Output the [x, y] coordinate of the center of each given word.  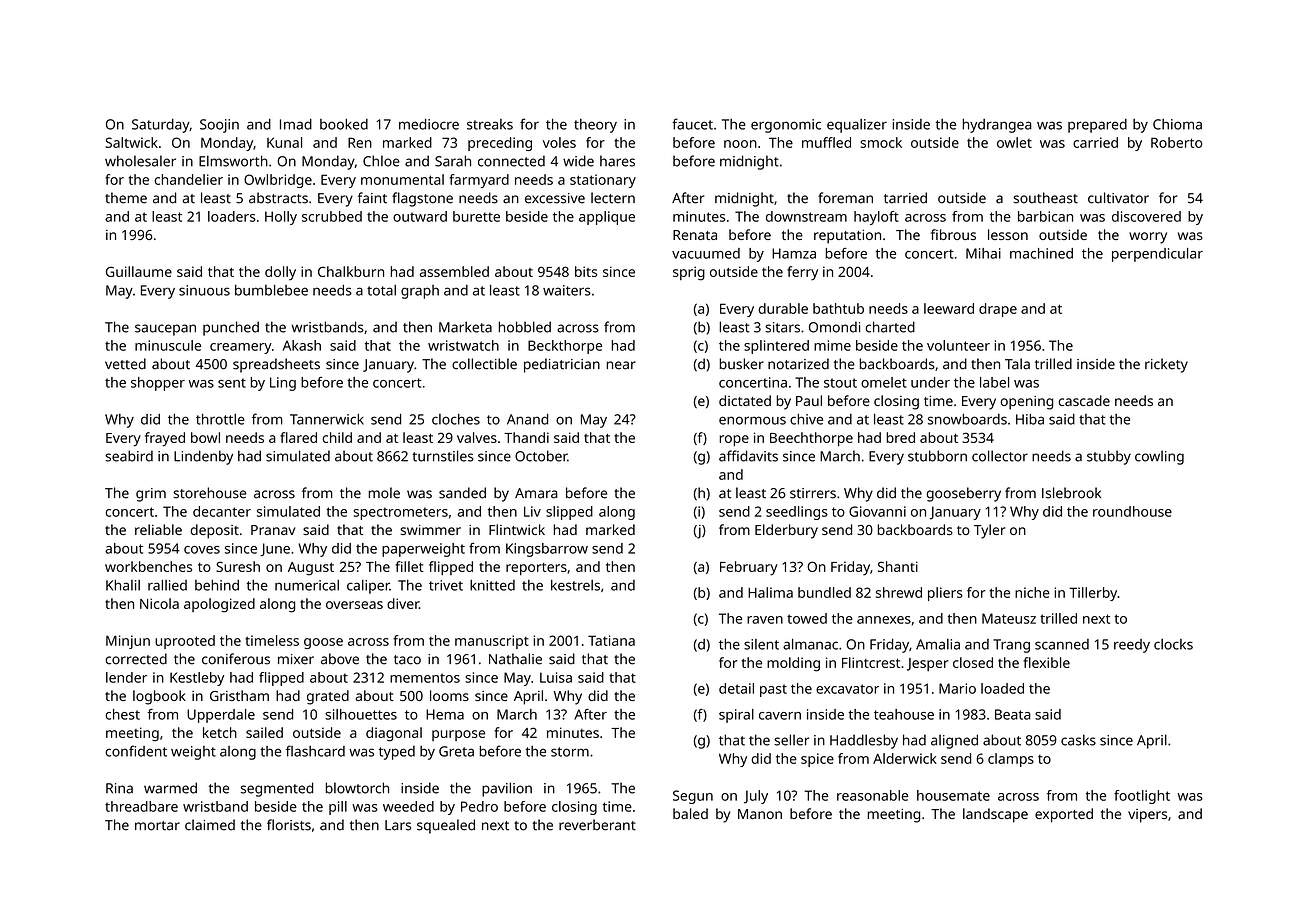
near [621, 365]
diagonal [394, 734]
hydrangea [997, 125]
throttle [220, 419]
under [930, 382]
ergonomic [786, 126]
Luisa [556, 677]
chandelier [188, 179]
